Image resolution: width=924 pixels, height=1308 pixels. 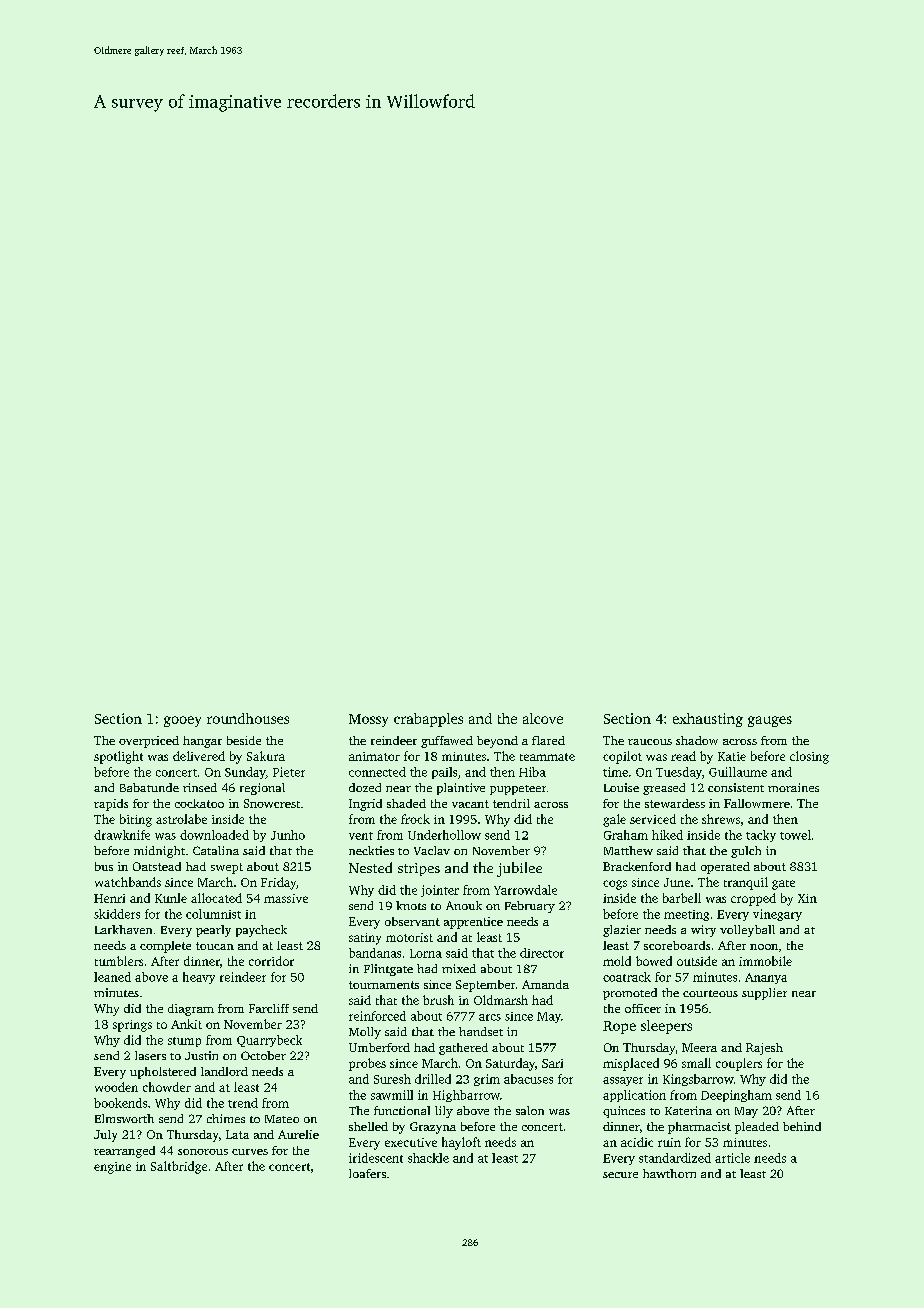 What do you see at coordinates (112, 977) in the screenshot?
I see `leaned` at bounding box center [112, 977].
